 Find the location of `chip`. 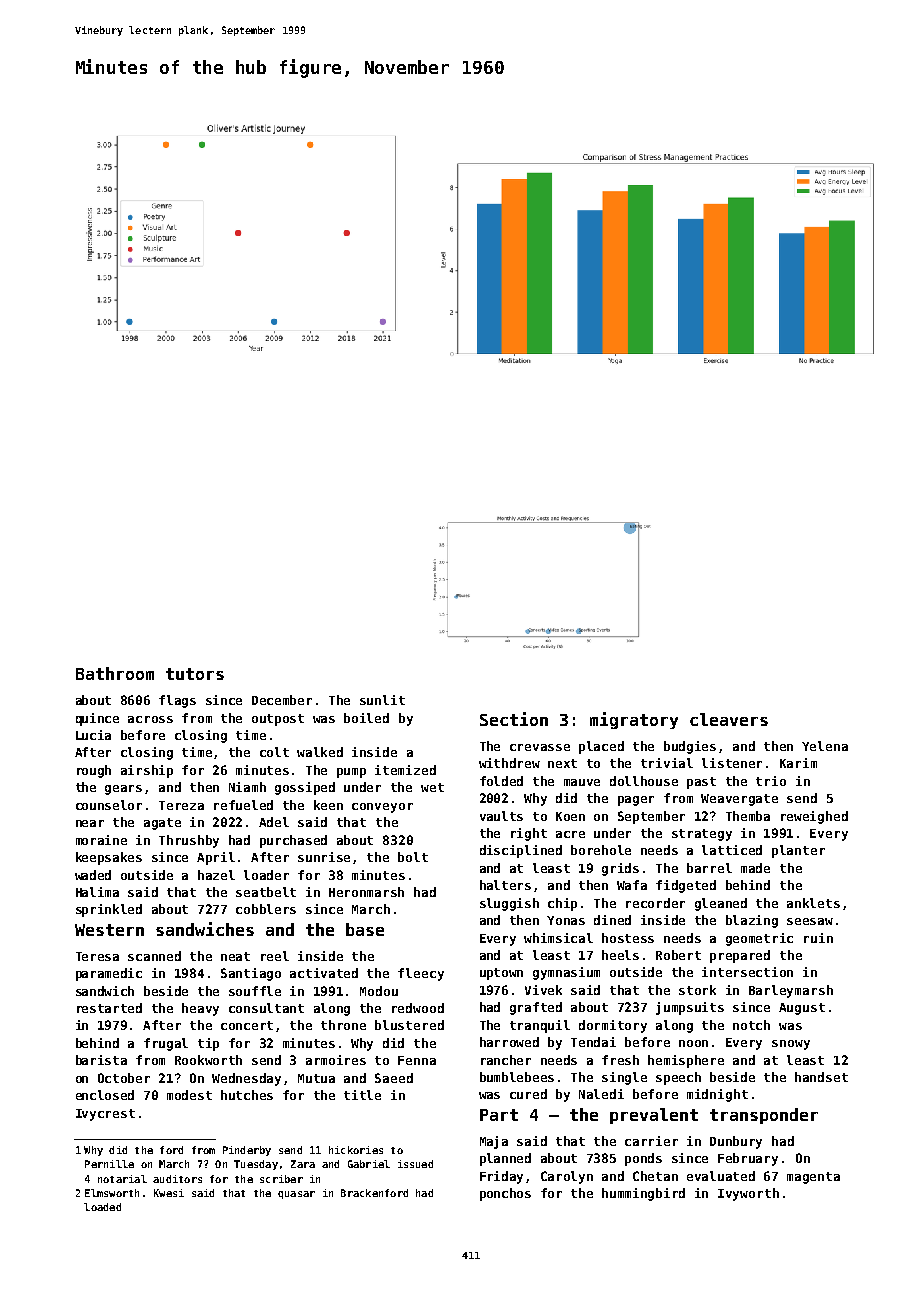

chip is located at coordinates (562, 904).
